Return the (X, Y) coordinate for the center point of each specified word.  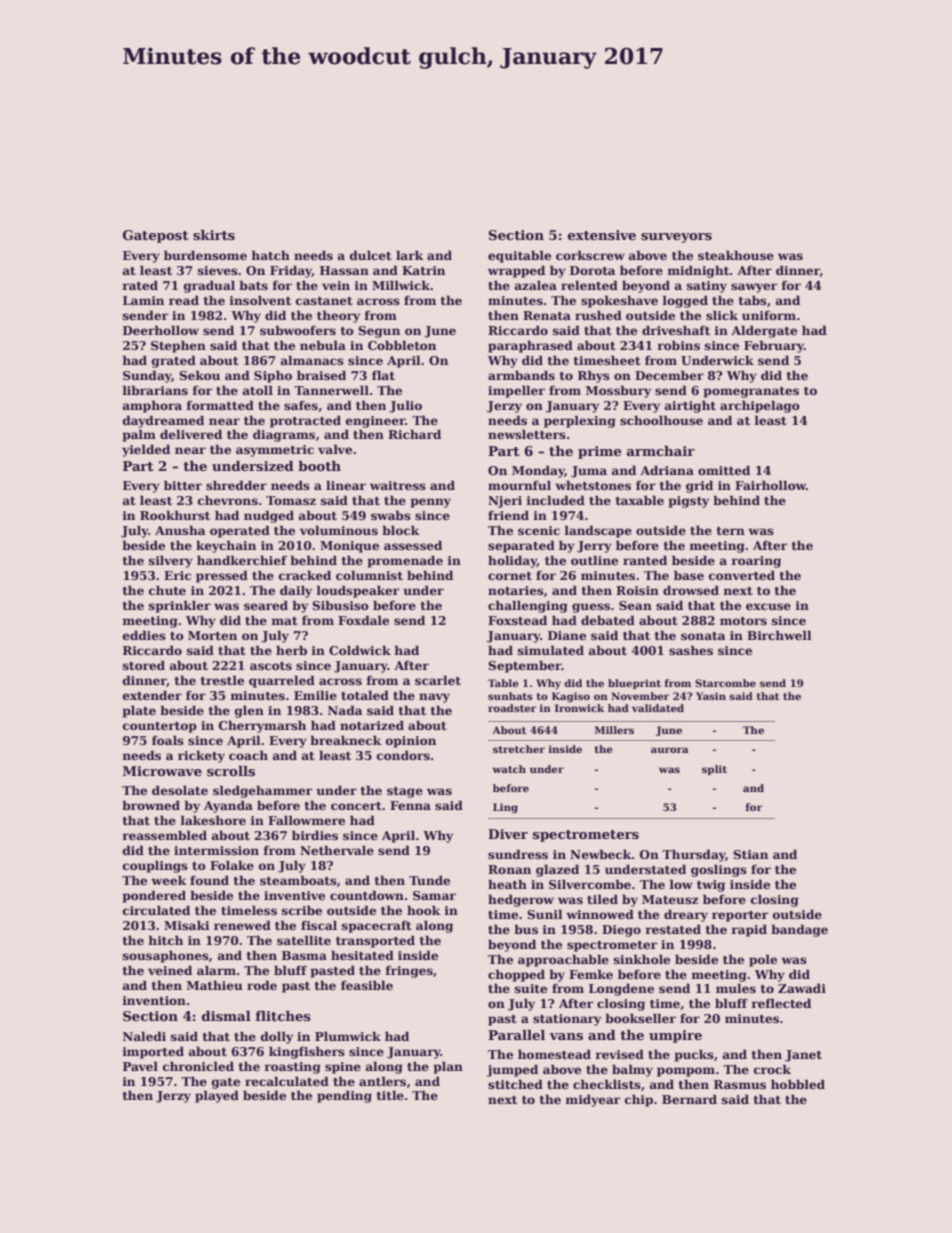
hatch (270, 255)
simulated (551, 650)
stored (144, 665)
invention (154, 1000)
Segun (379, 332)
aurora (670, 750)
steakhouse (736, 255)
